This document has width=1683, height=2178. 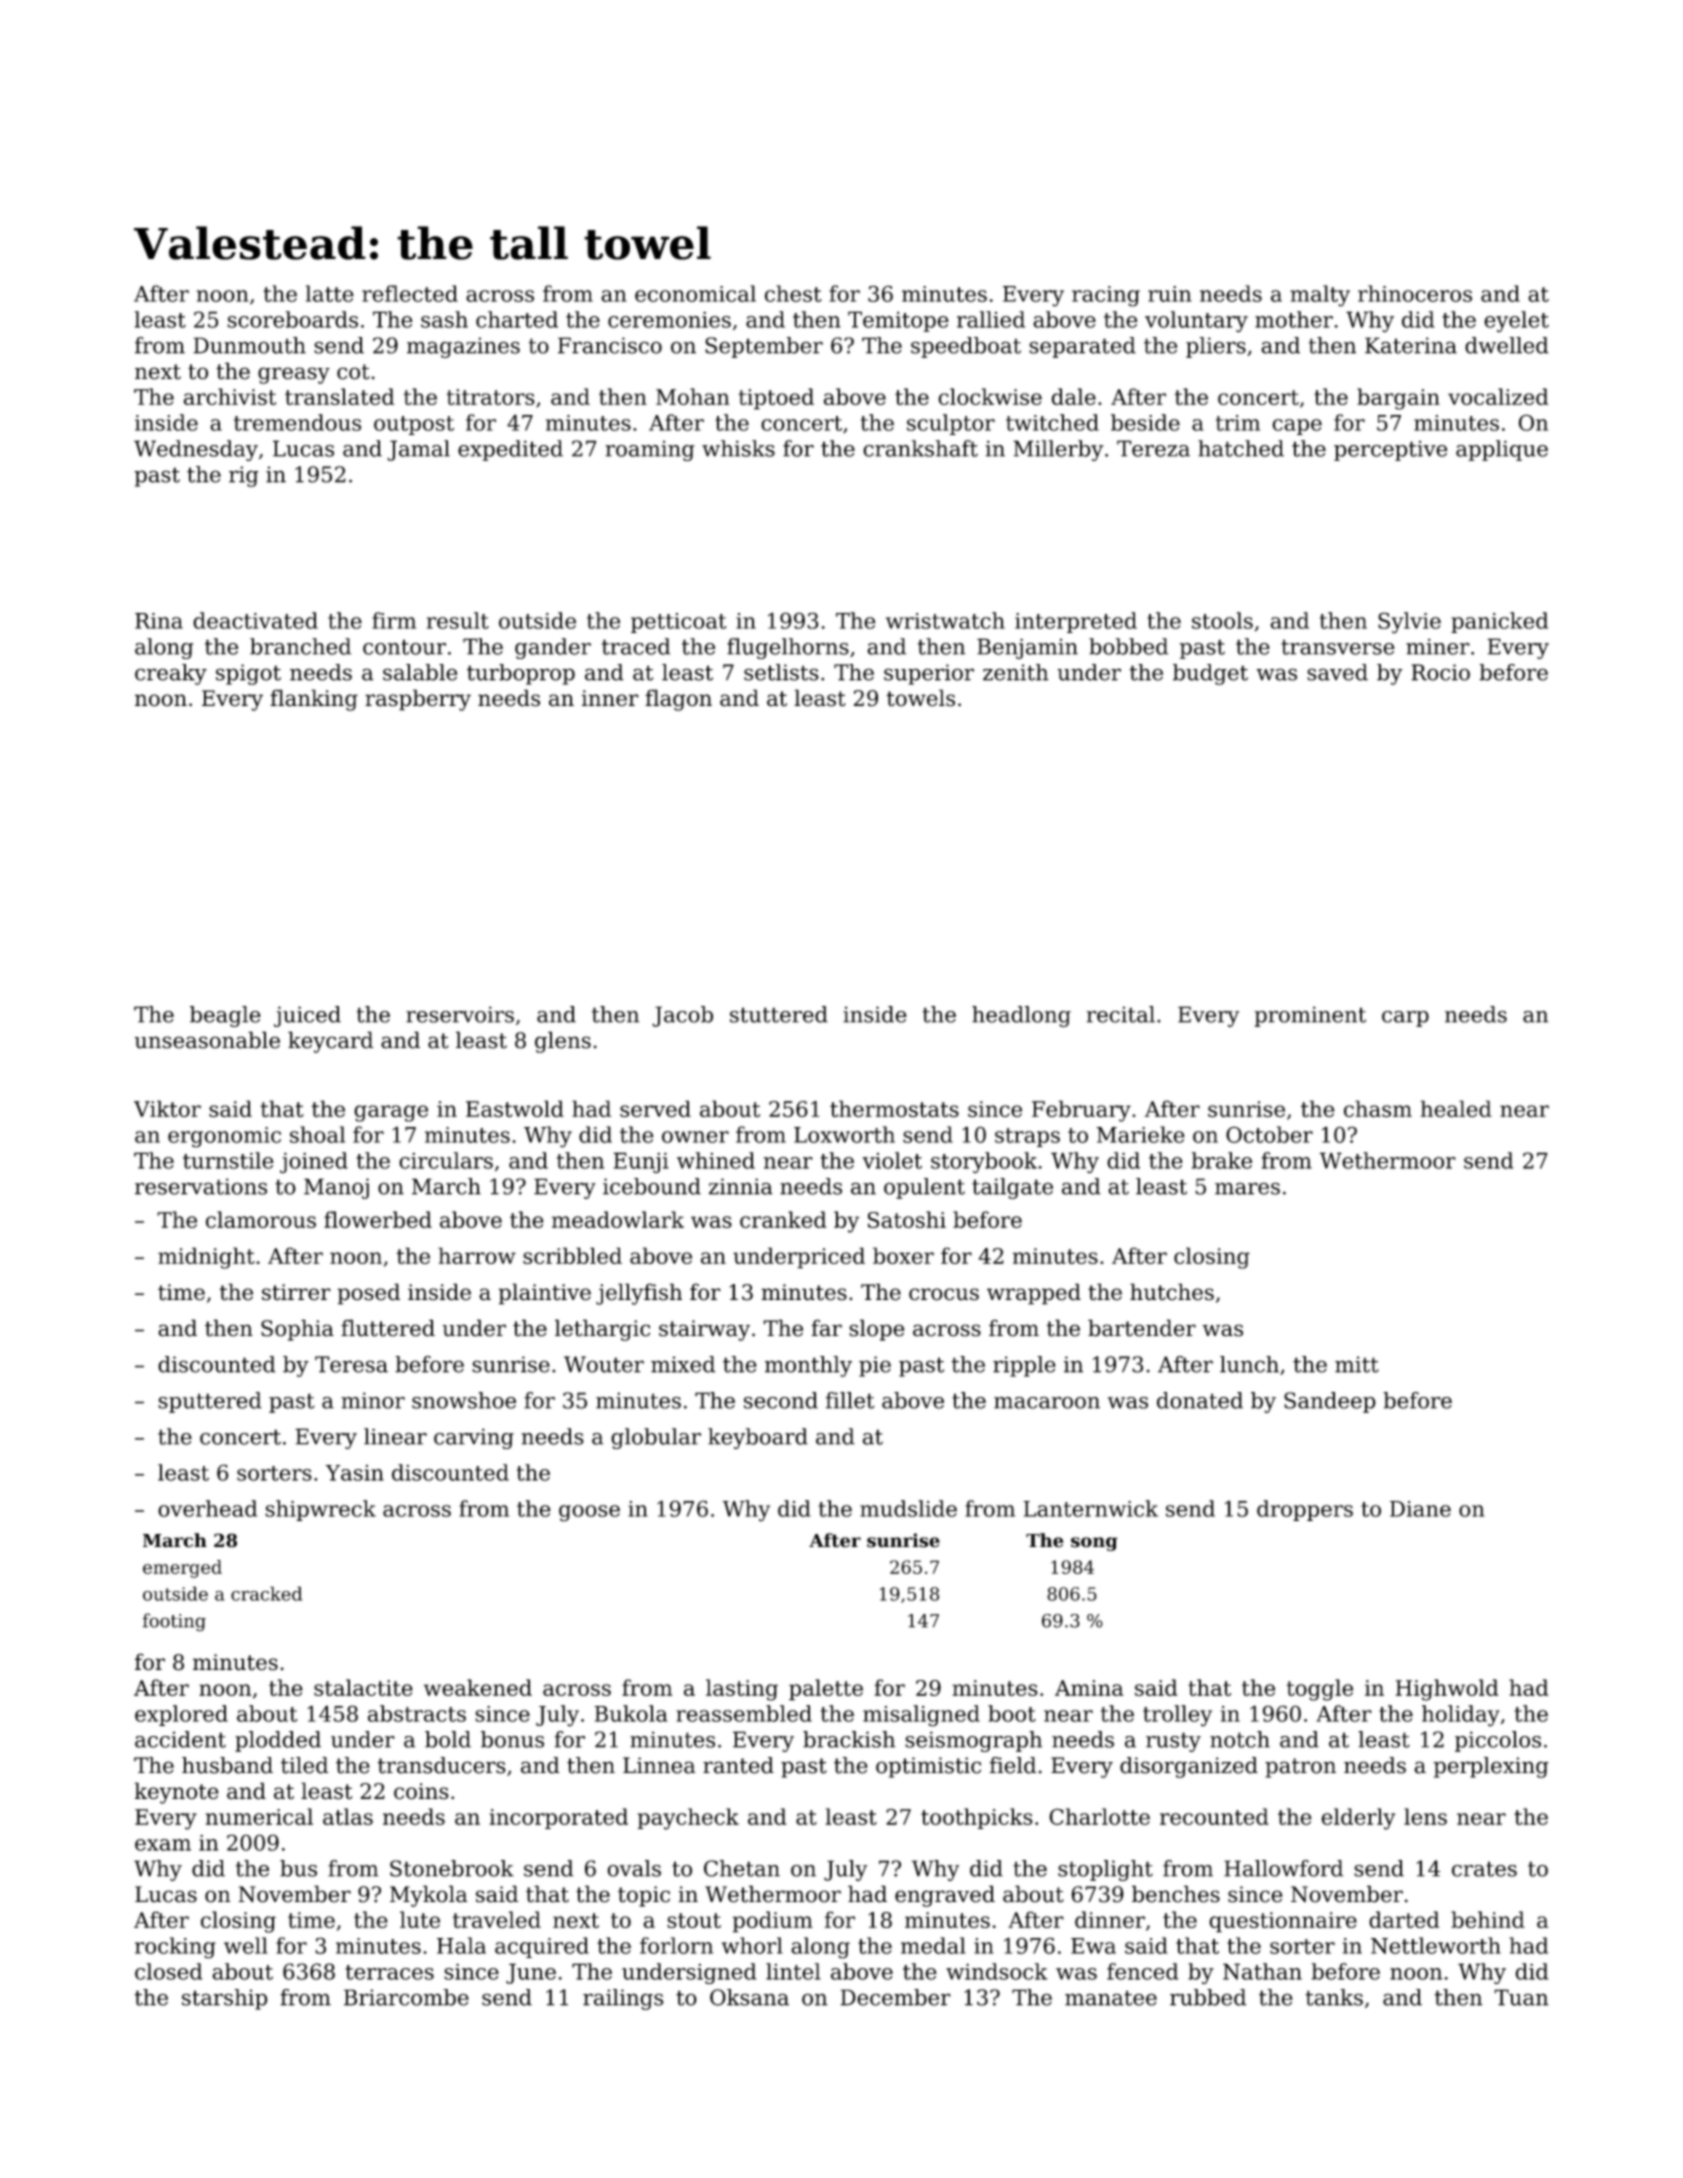 What do you see at coordinates (749, 1997) in the document?
I see `Oksana` at bounding box center [749, 1997].
